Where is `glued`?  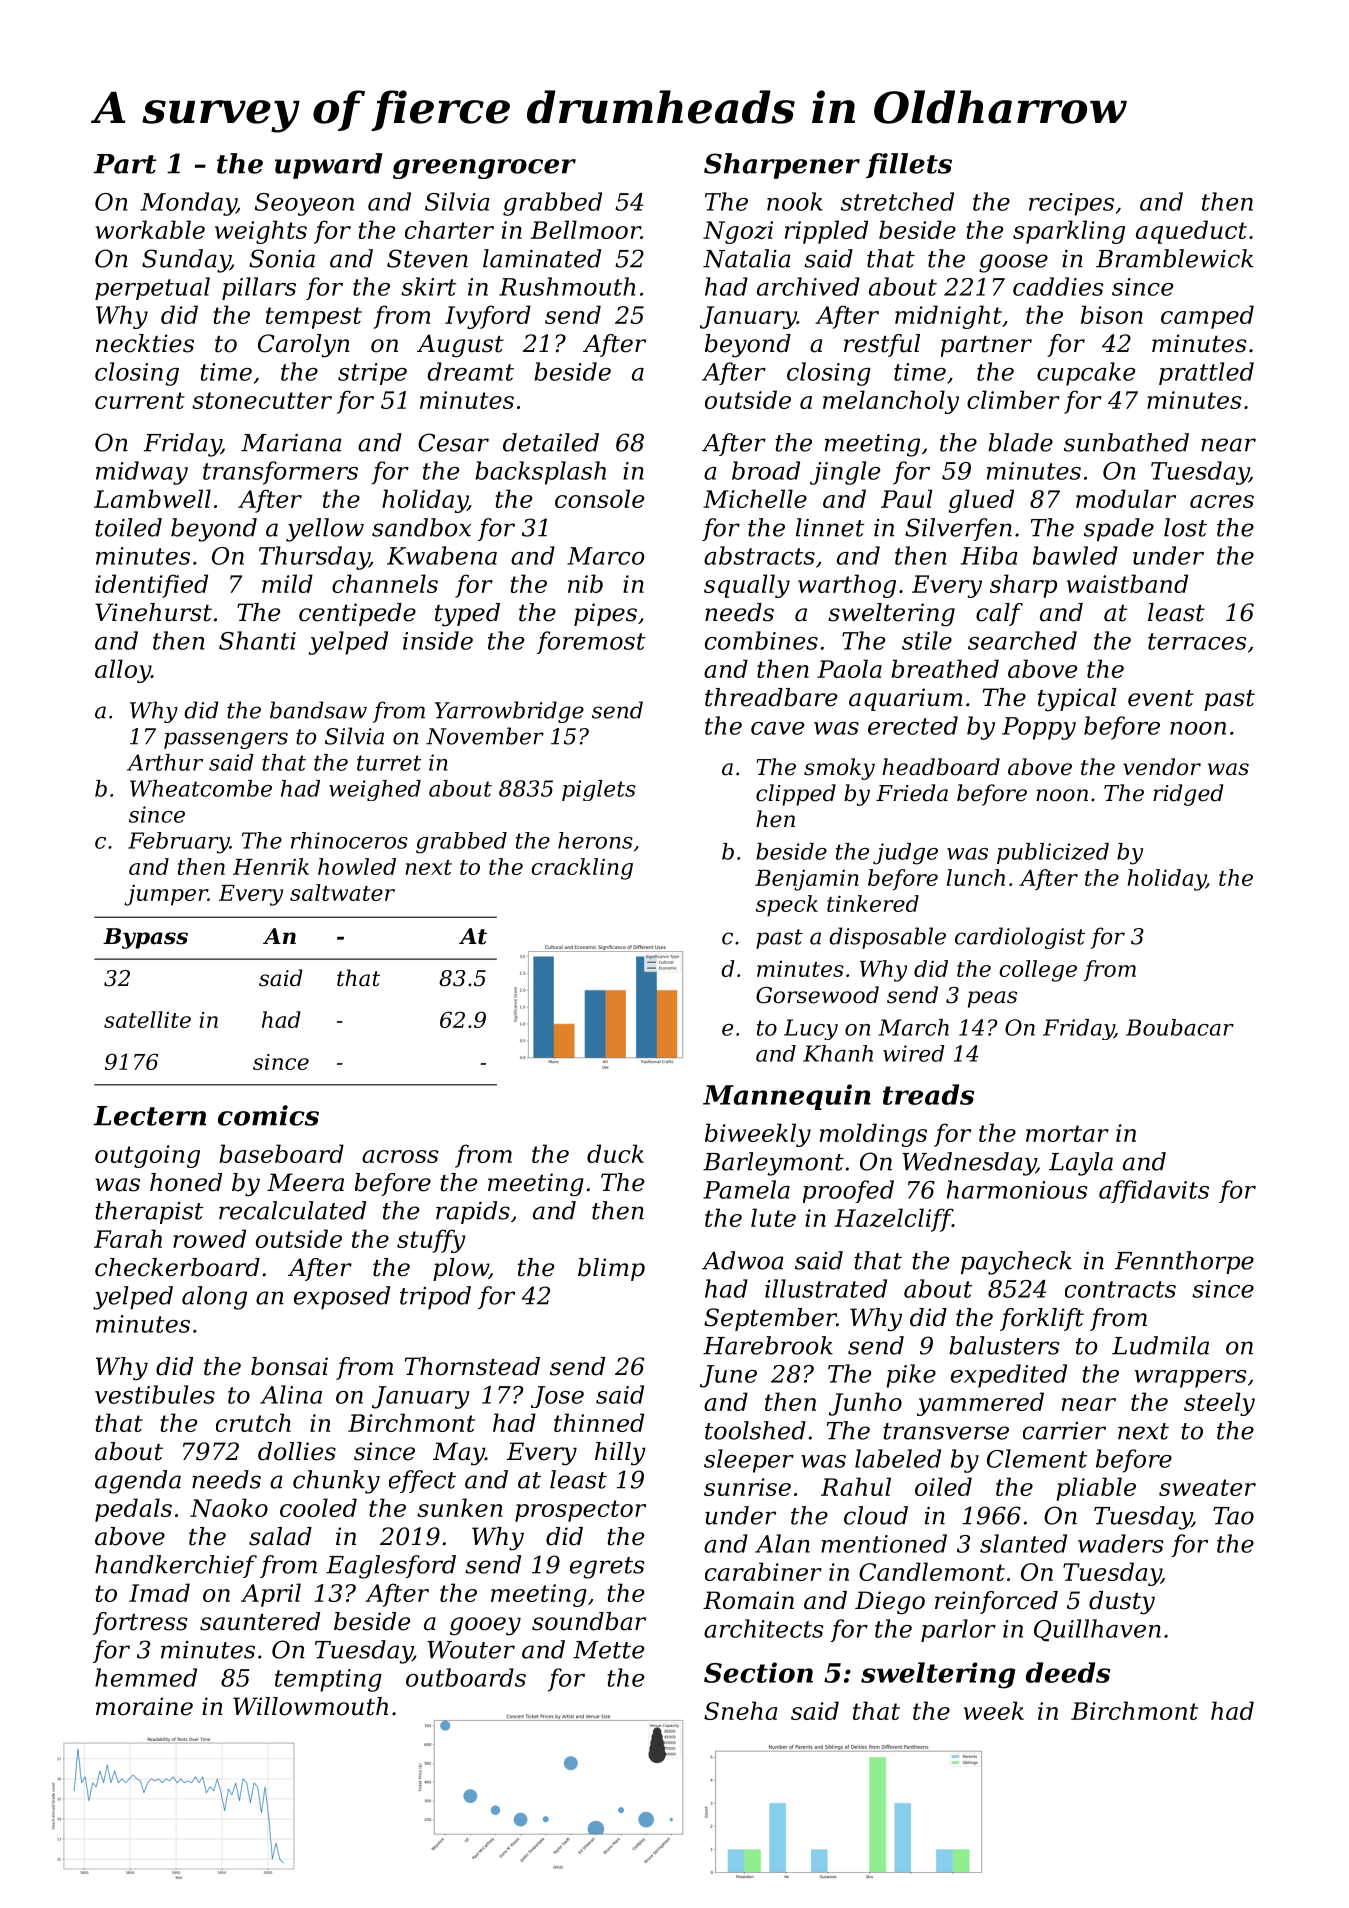
glued is located at coordinates (981, 501).
